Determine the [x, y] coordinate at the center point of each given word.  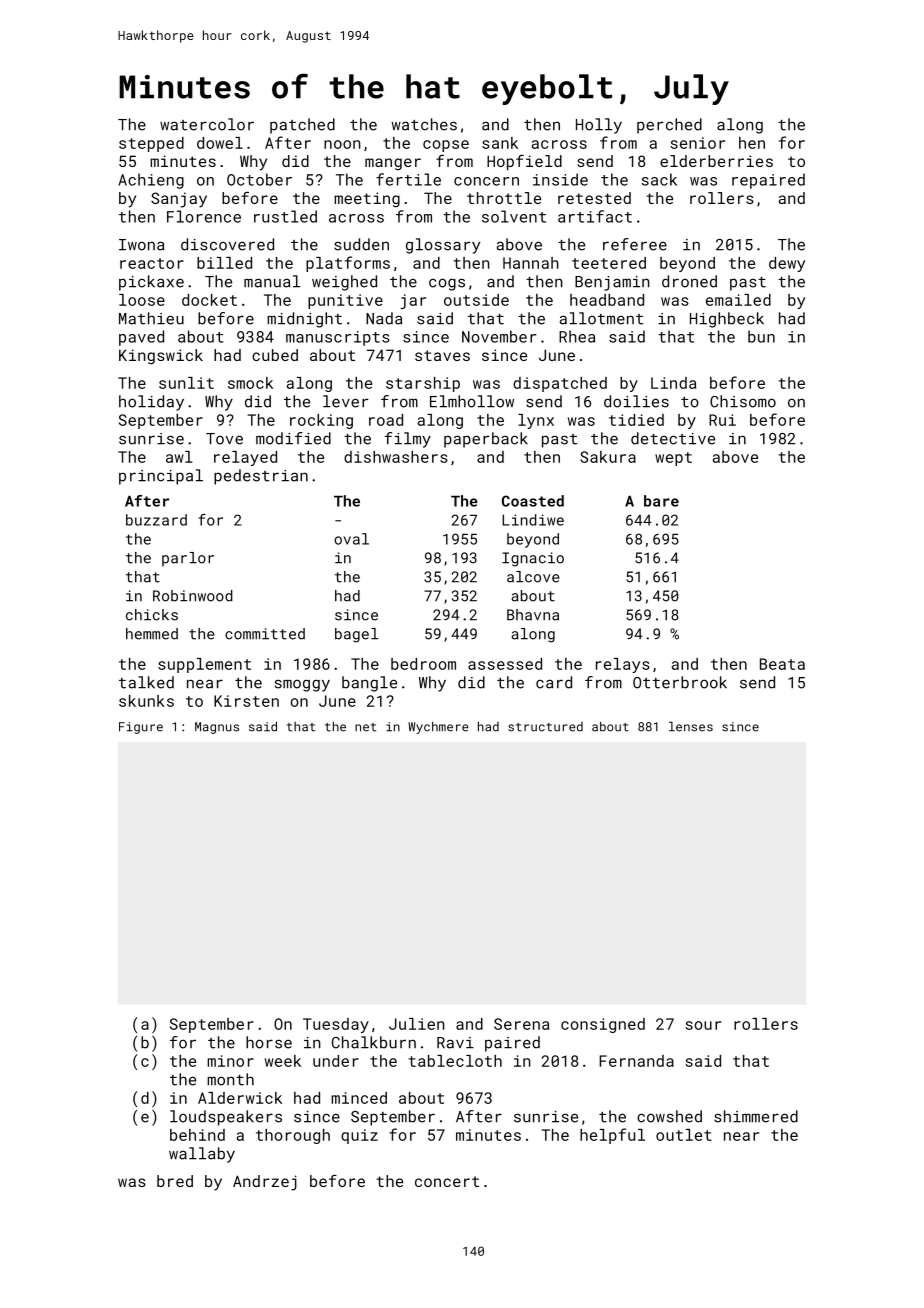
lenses [691, 726]
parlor [188, 559]
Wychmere [438, 727]
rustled [285, 216]
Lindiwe [533, 520]
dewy [787, 264]
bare [661, 501]
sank [500, 143]
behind [197, 1135]
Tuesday [336, 1025]
